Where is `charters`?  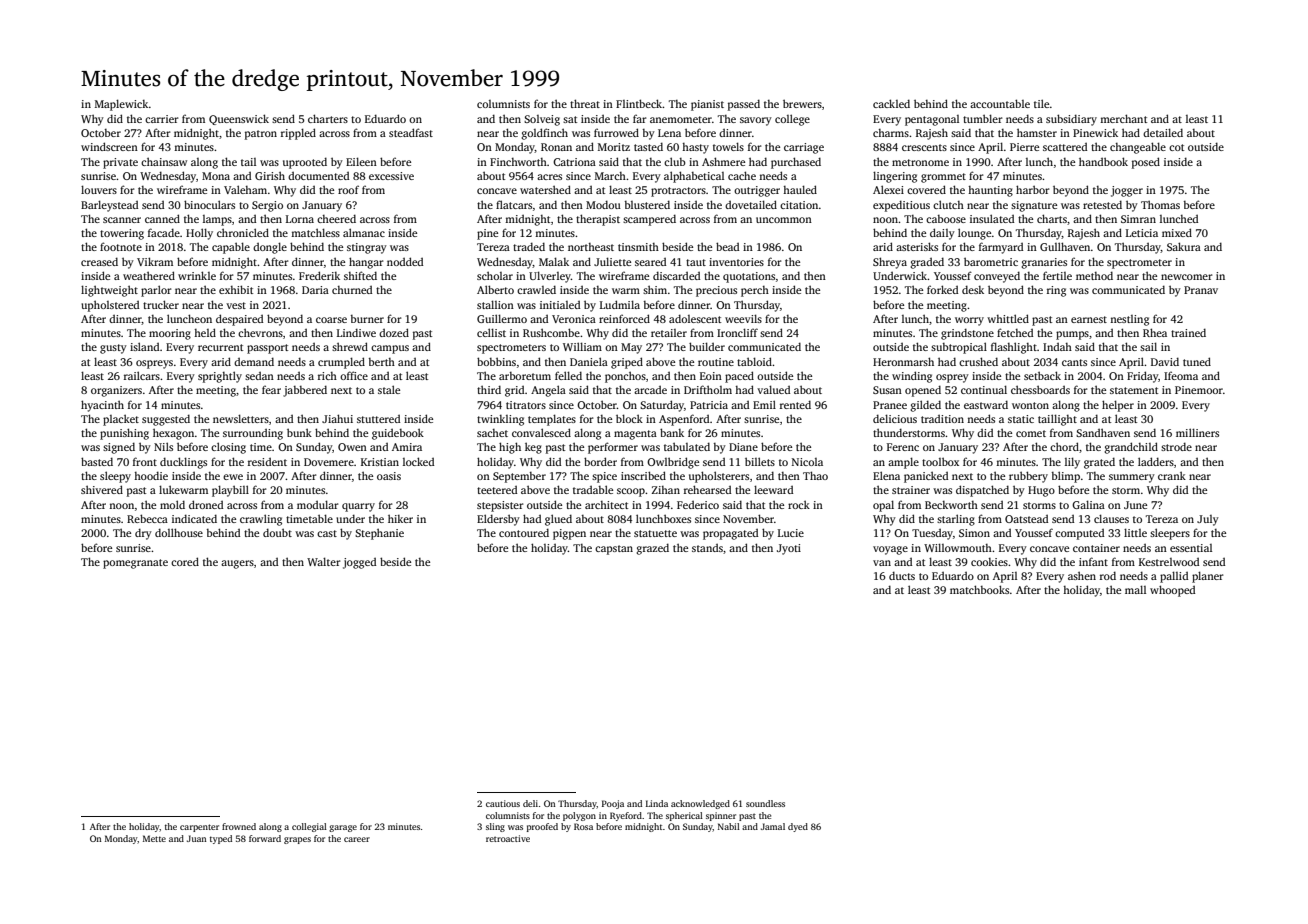 charters is located at coordinates (328, 118).
